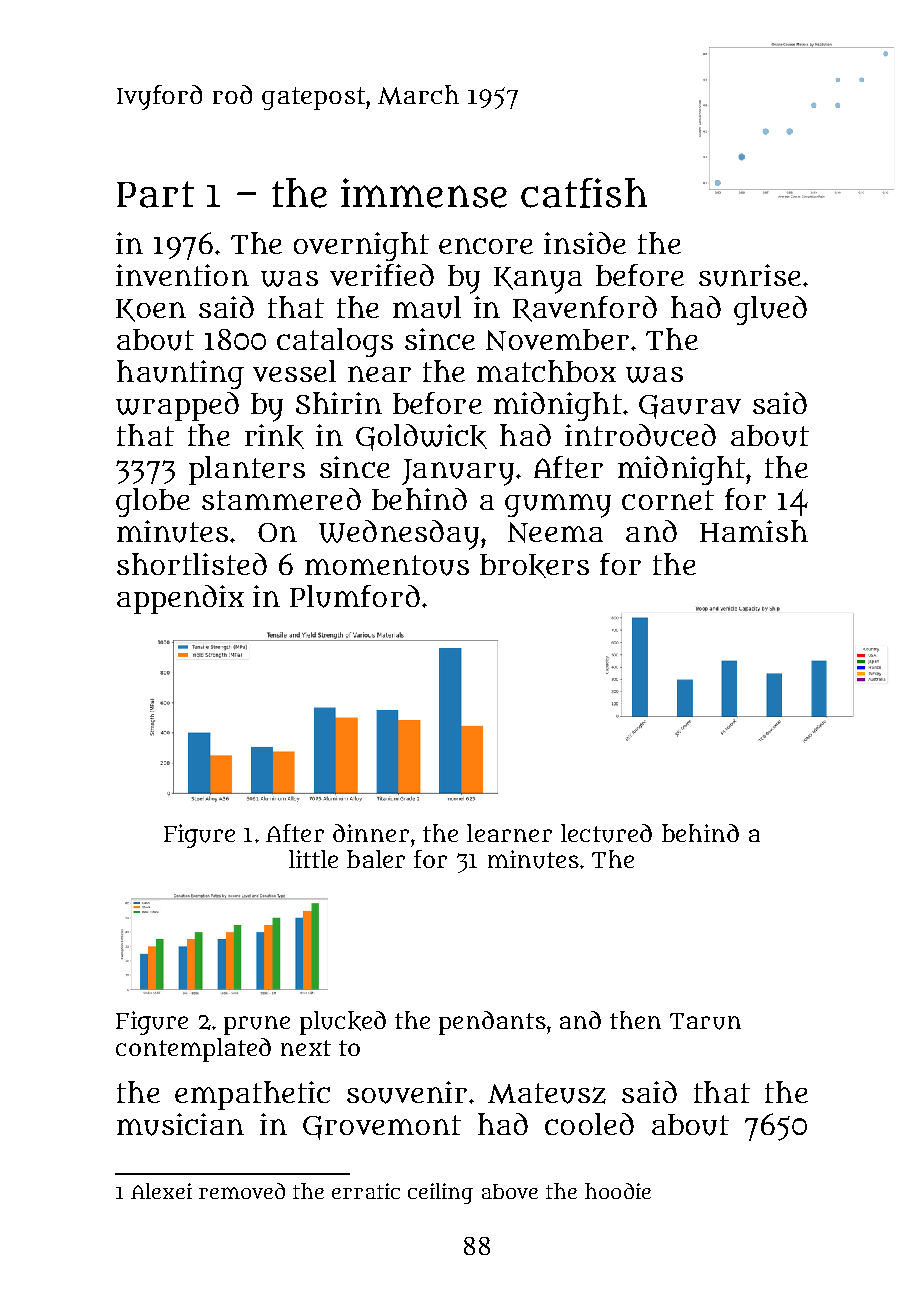  I want to click on near, so click(379, 374).
